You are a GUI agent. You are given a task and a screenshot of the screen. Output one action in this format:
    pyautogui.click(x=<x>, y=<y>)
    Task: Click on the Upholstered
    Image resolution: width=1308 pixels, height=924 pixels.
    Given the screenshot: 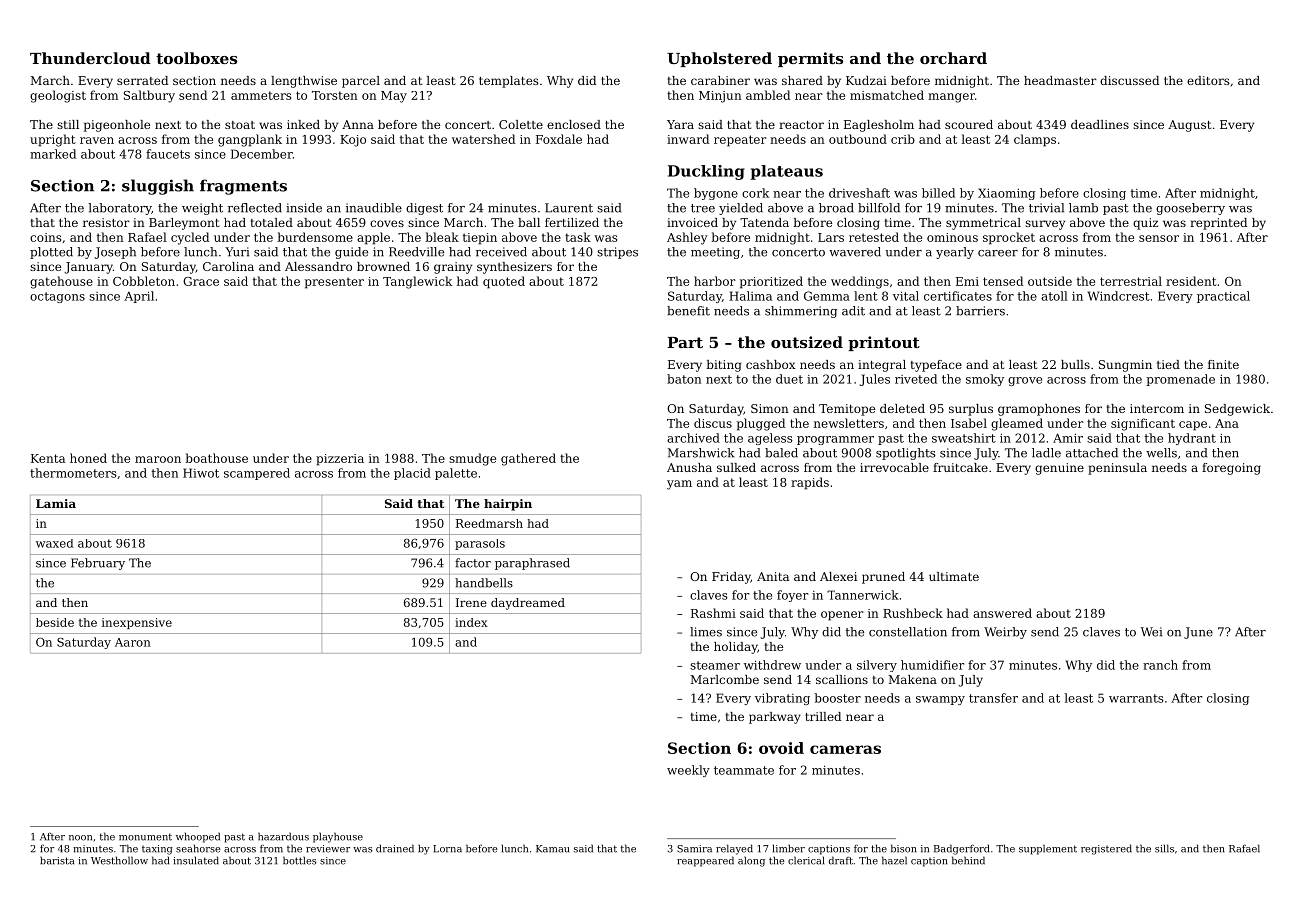 What is the action you would take?
    pyautogui.click(x=719, y=59)
